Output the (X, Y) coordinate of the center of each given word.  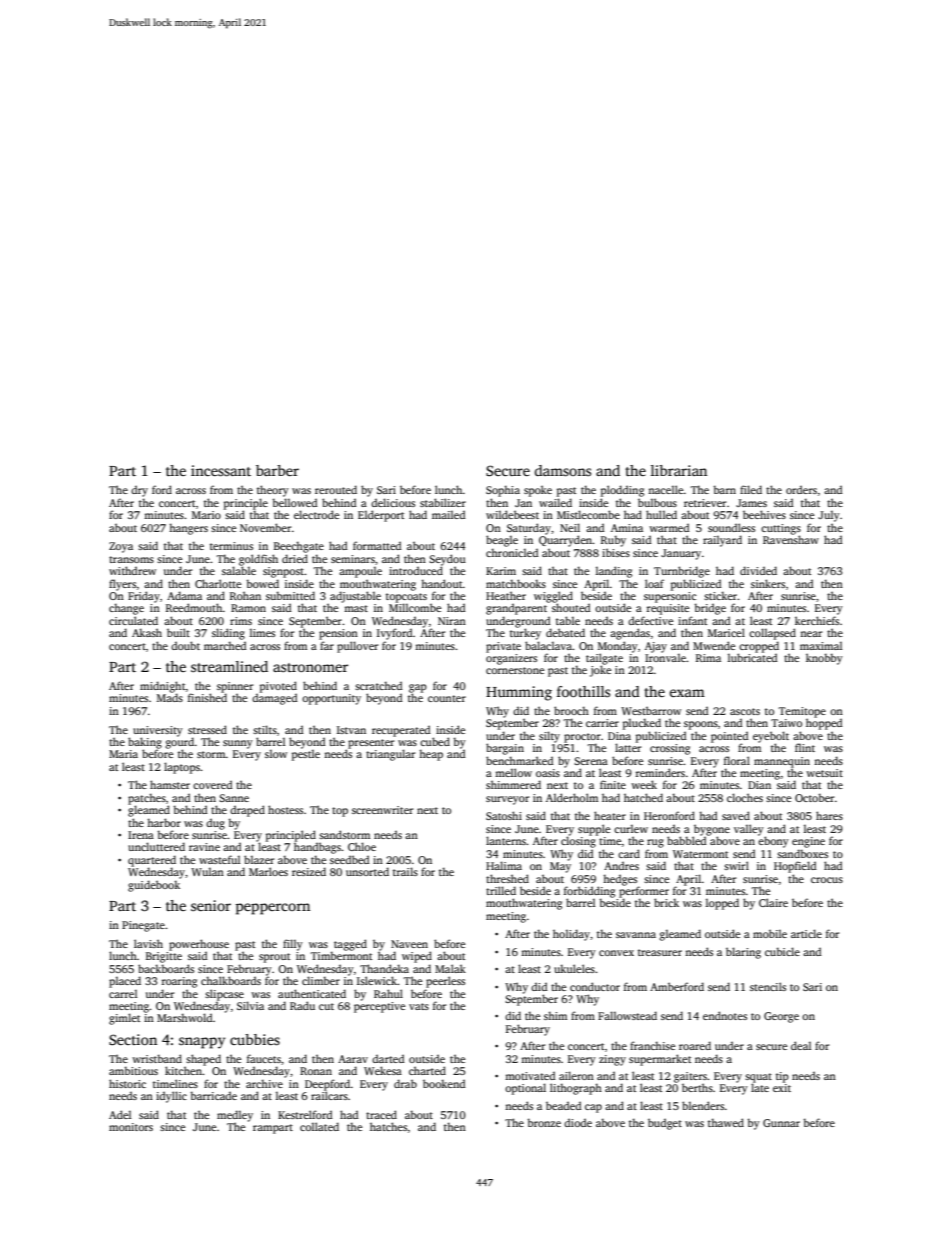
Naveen (409, 944)
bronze (544, 1122)
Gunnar (781, 1123)
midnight (163, 687)
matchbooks (516, 583)
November (266, 527)
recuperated (401, 731)
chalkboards (231, 980)
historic (127, 1083)
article (806, 933)
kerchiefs (817, 620)
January (681, 554)
